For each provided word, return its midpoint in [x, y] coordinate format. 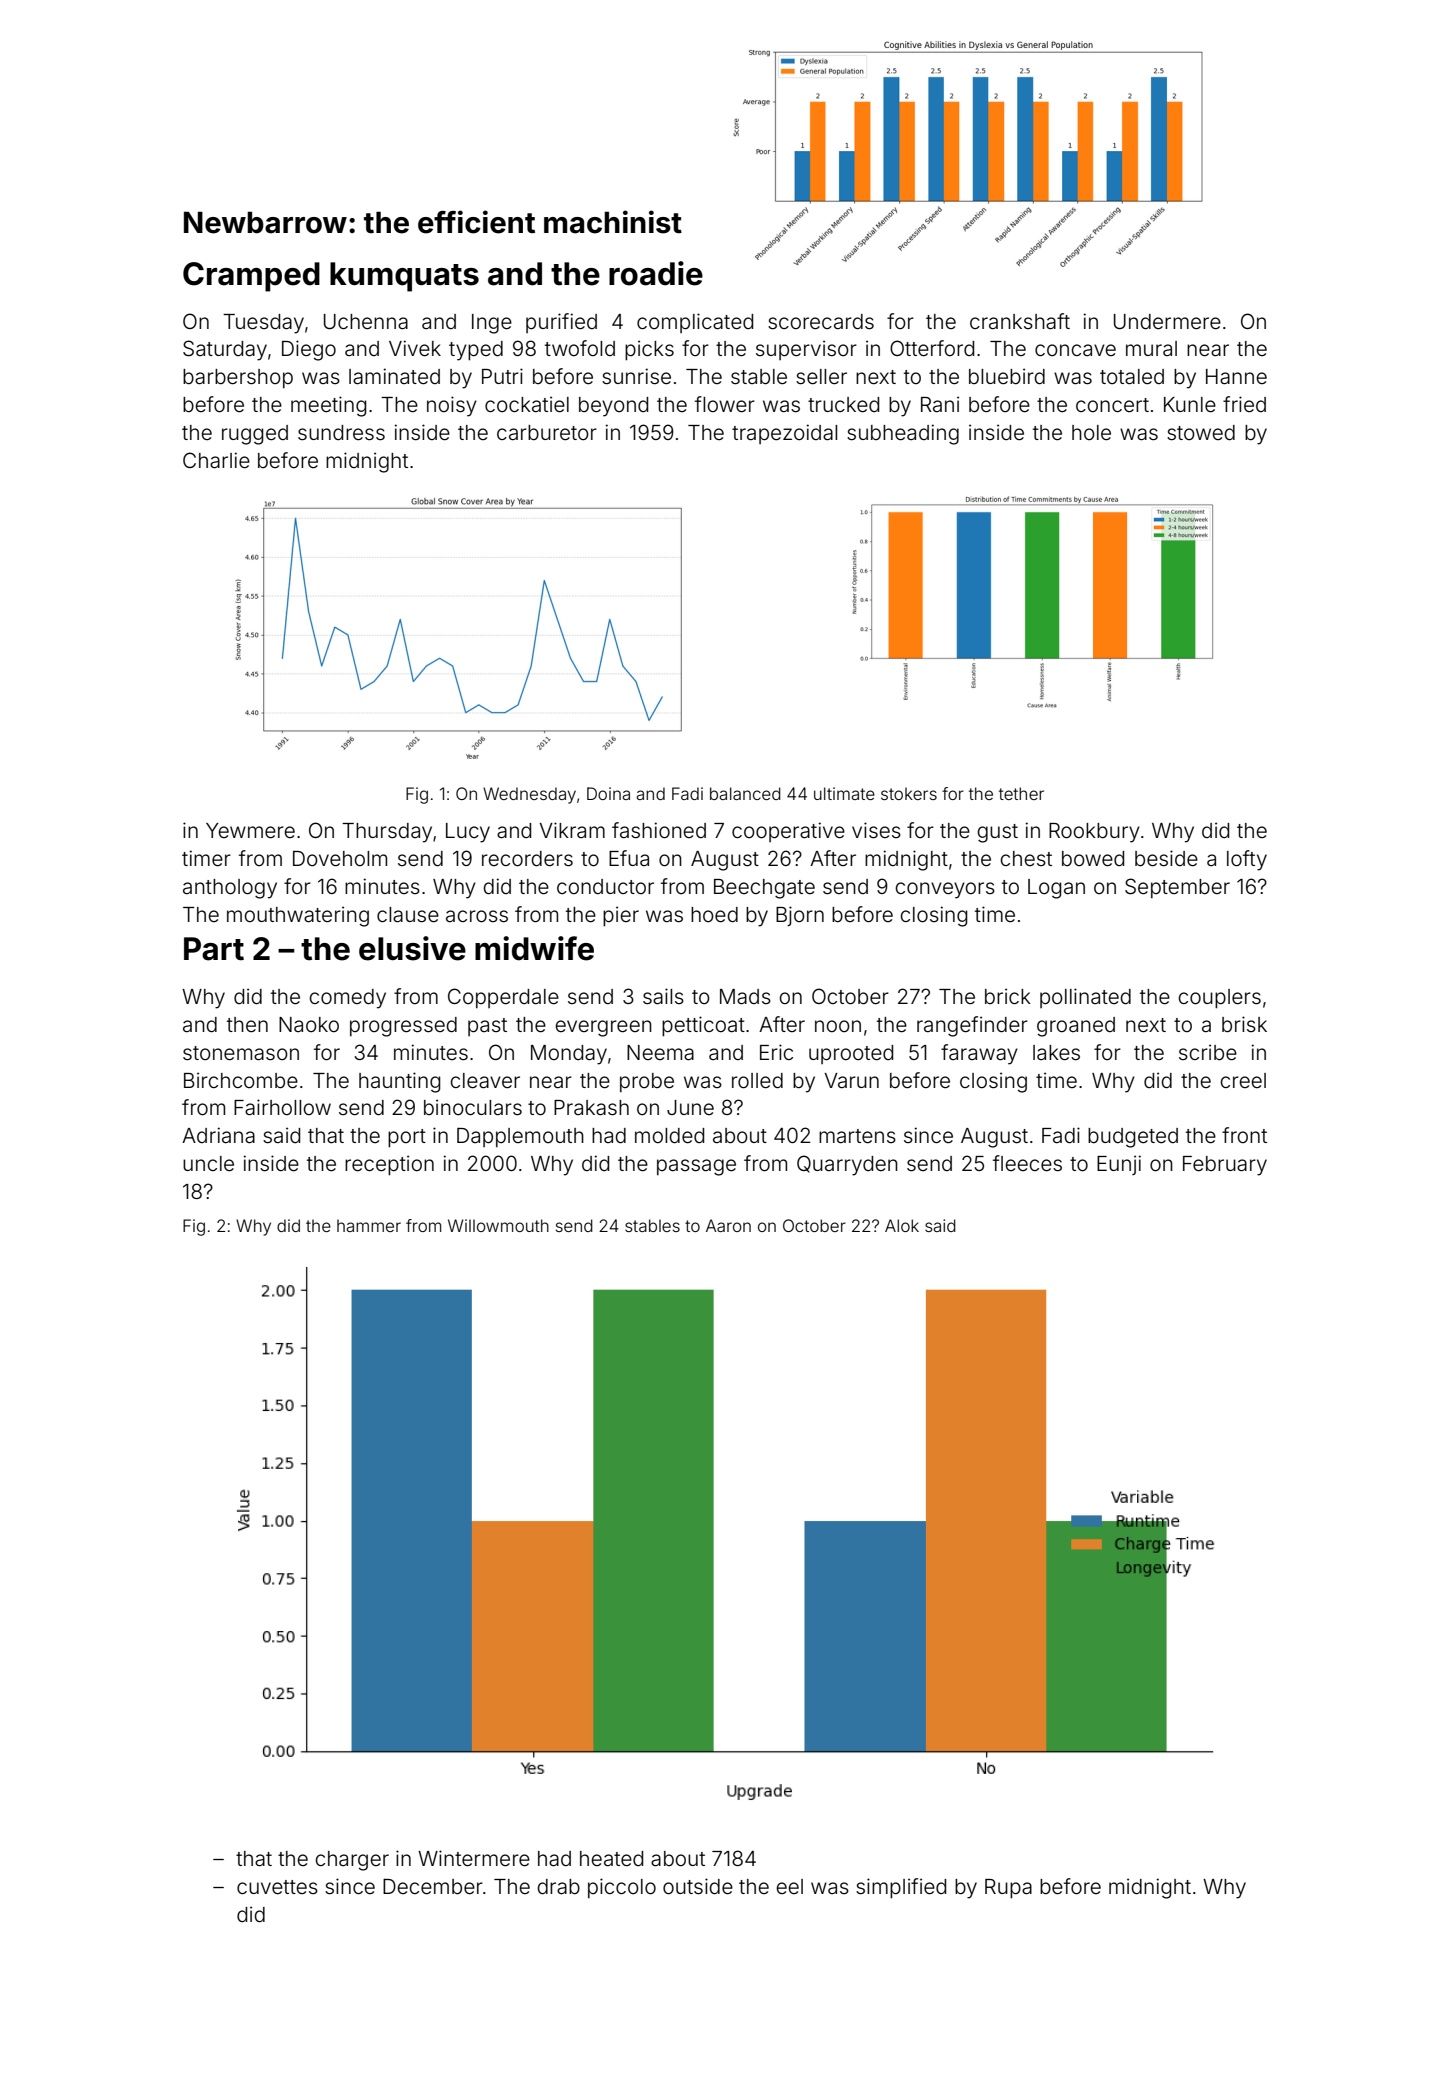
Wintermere [474, 1858]
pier [621, 916]
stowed [1201, 432]
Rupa [1008, 1889]
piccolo [622, 1888]
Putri [502, 376]
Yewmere [250, 831]
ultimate [844, 793]
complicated [695, 323]
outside [698, 1886]
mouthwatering [298, 916]
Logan [1056, 889]
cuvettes [277, 1887]
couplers [1219, 999]
